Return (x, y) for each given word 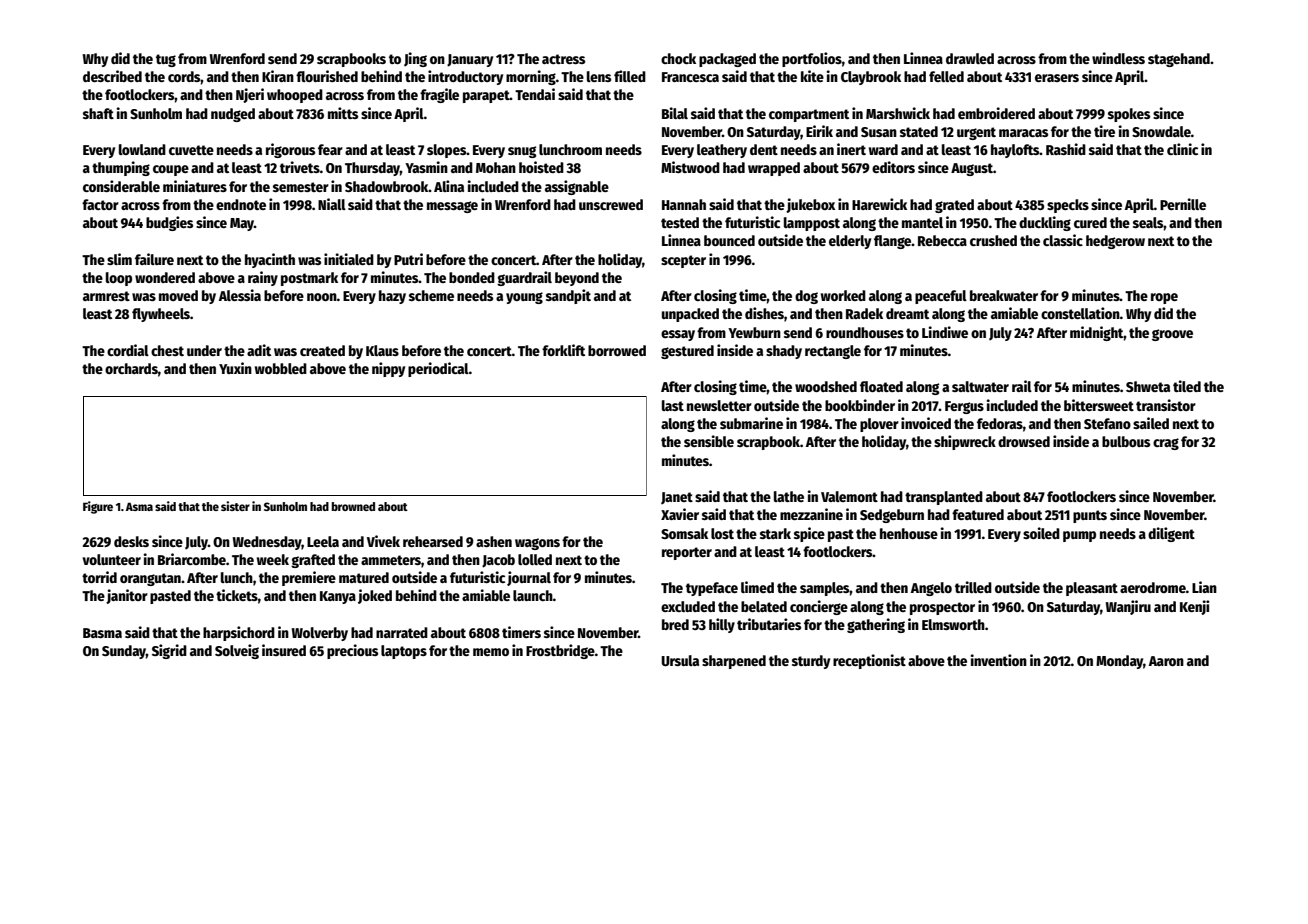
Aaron (1166, 661)
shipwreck (965, 442)
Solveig (237, 651)
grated (954, 206)
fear (330, 149)
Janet (677, 498)
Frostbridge (560, 651)
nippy (388, 369)
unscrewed (611, 204)
